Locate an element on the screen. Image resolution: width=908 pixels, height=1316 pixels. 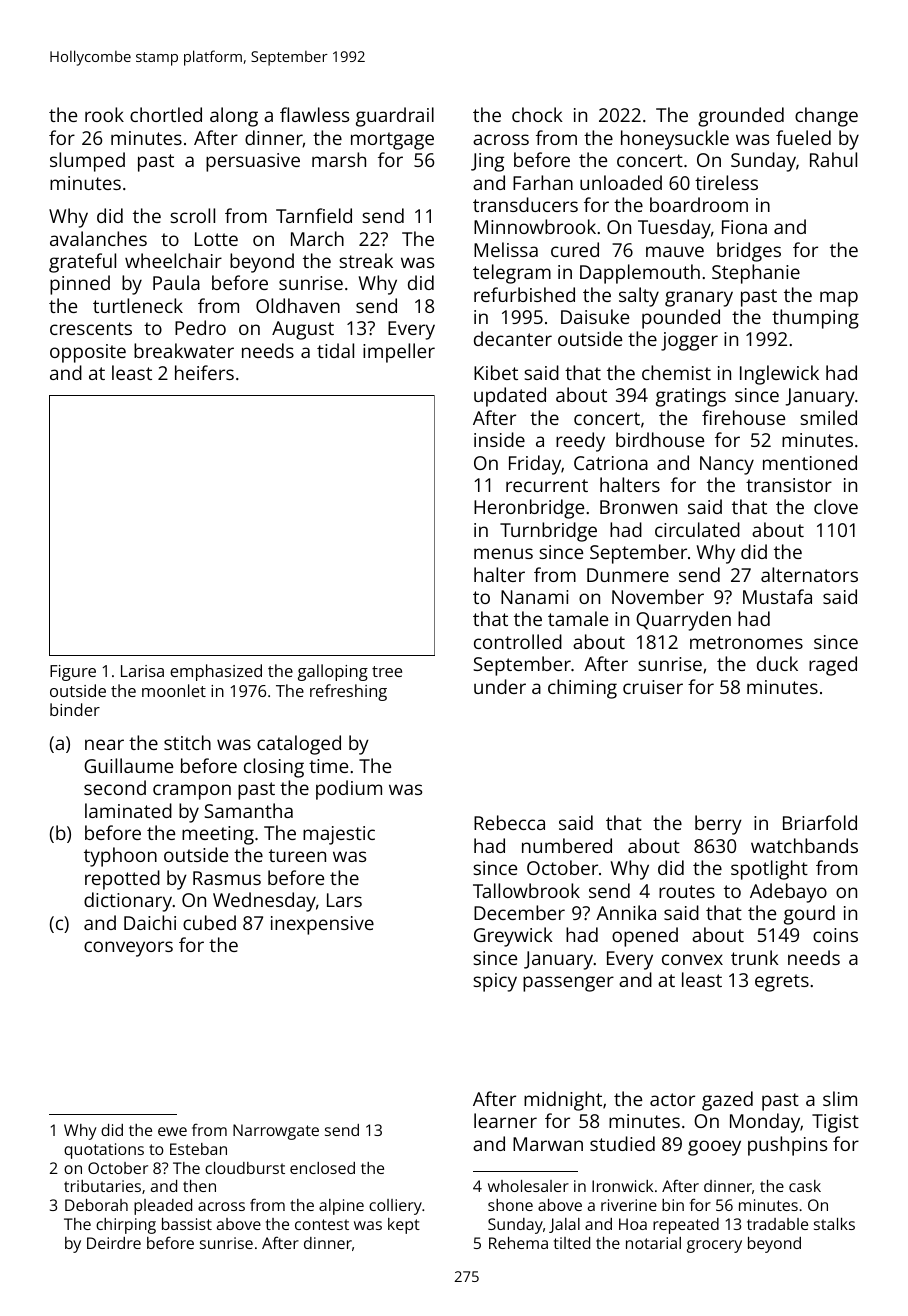
Briarfold is located at coordinates (820, 822).
